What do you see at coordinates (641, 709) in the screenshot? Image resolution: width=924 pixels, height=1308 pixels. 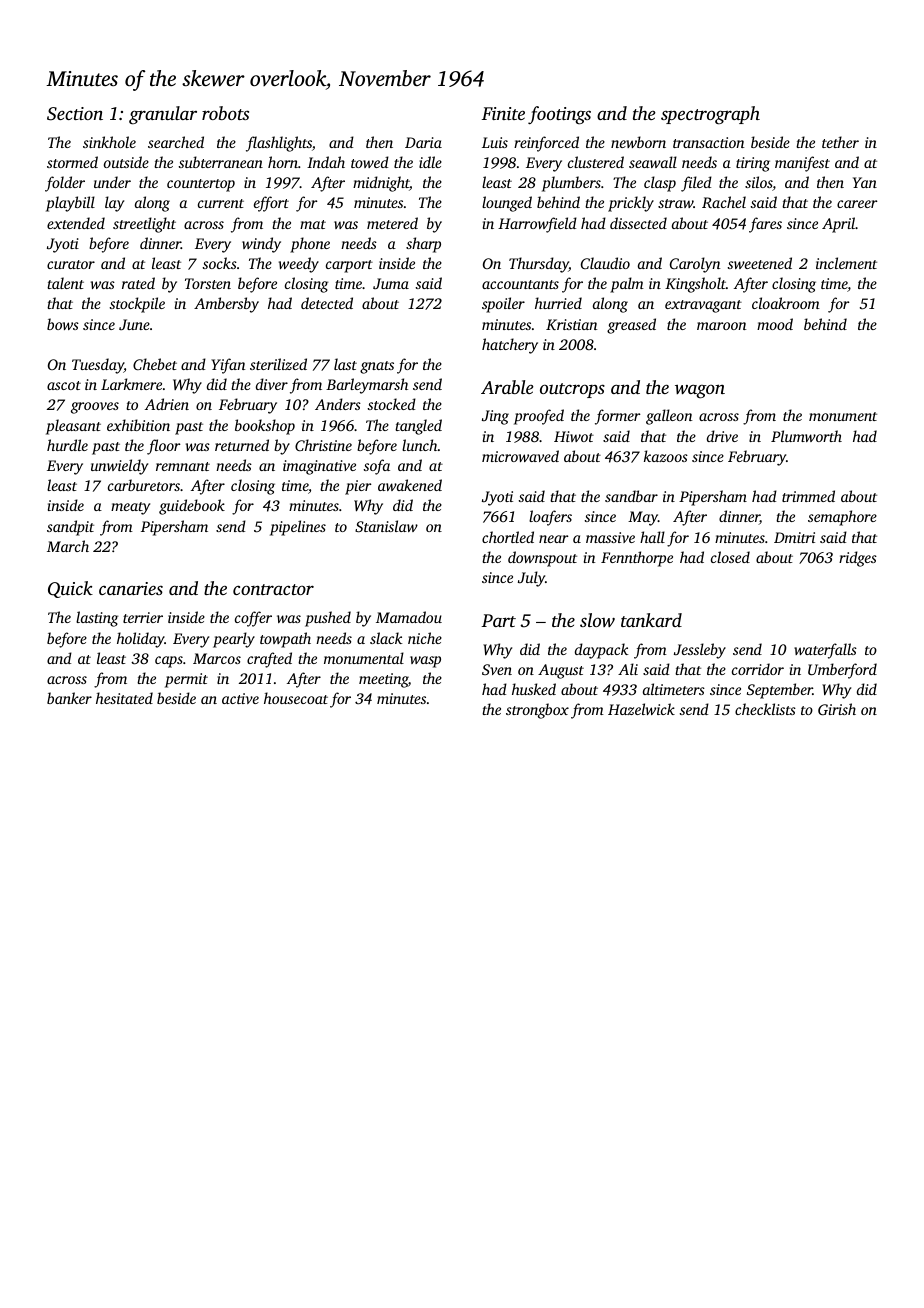 I see `Hazelwick` at bounding box center [641, 709].
